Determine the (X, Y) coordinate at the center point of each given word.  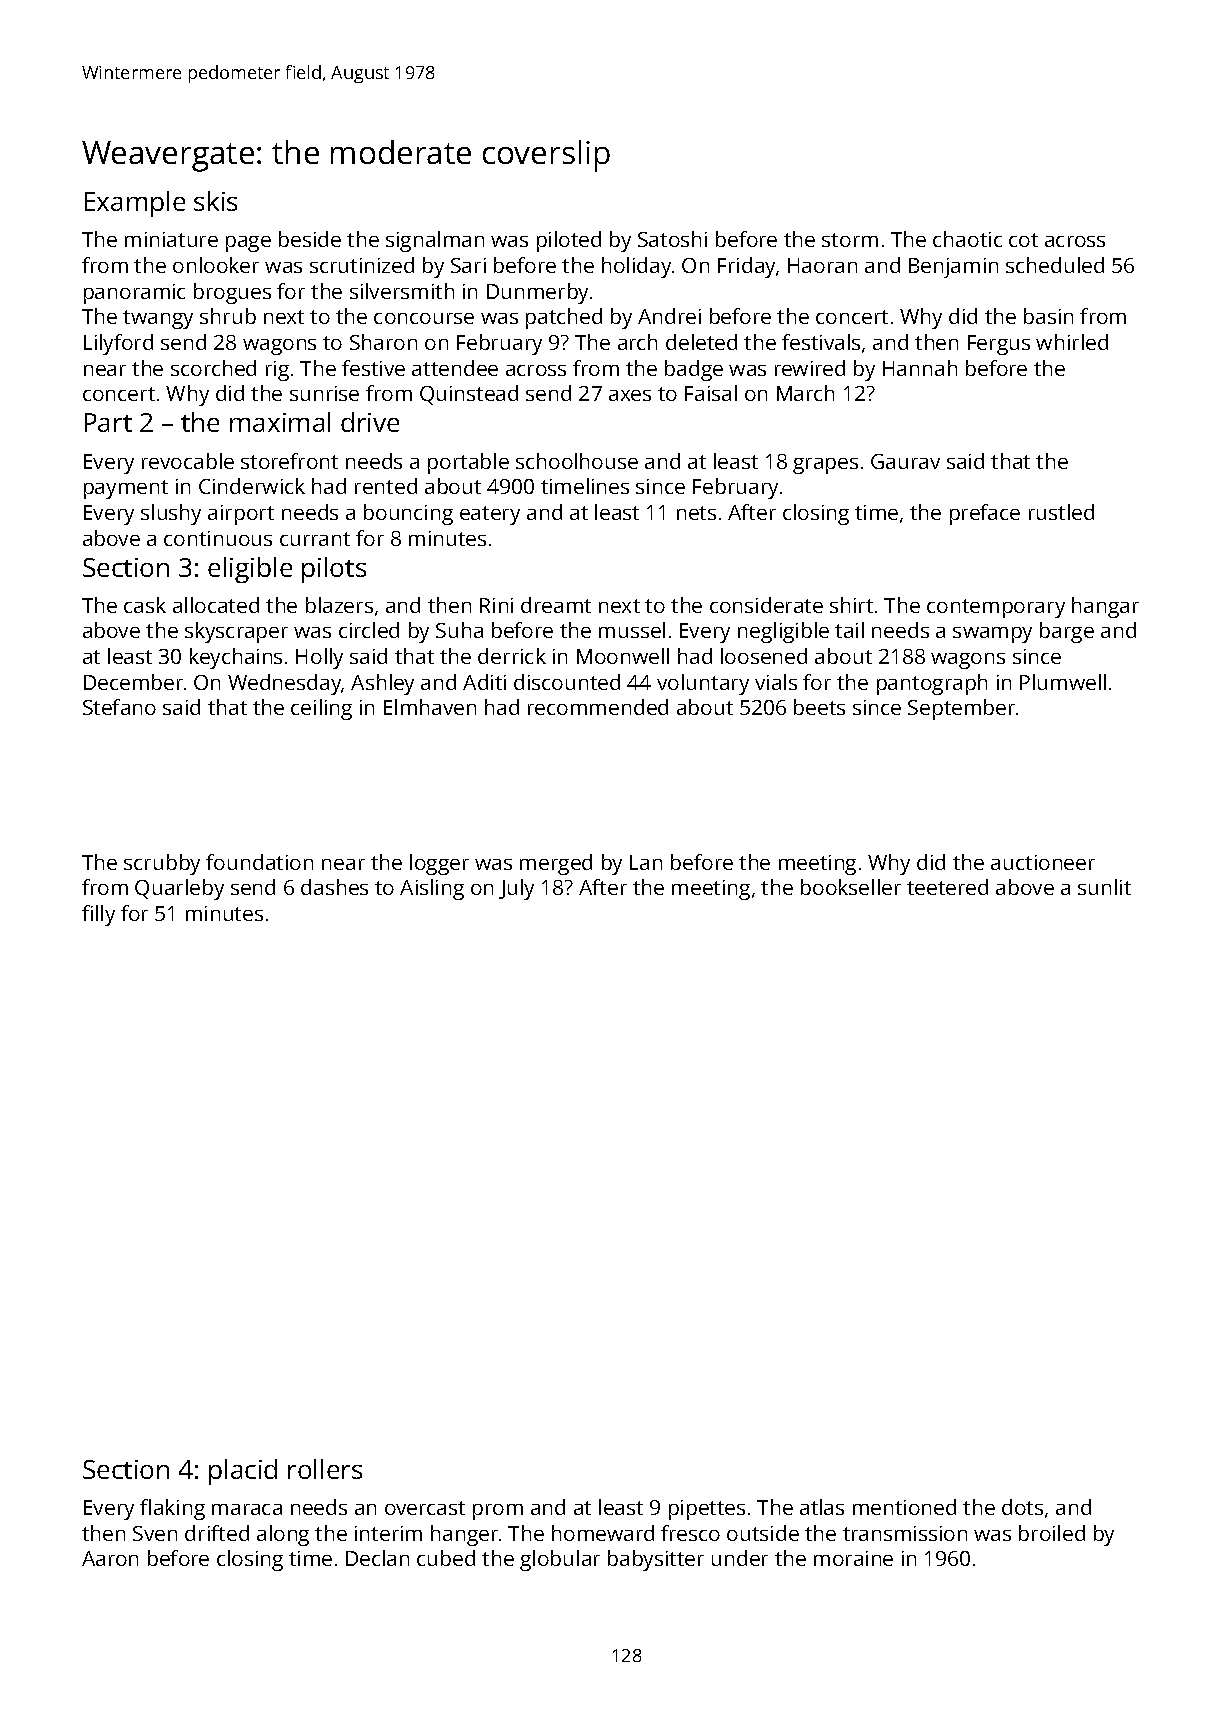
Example (135, 204)
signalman (435, 241)
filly (98, 915)
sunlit (1104, 887)
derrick (512, 656)
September (961, 709)
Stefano (119, 707)
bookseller (851, 887)
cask (145, 605)
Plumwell (1063, 682)
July (516, 889)
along (283, 1535)
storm (850, 240)
